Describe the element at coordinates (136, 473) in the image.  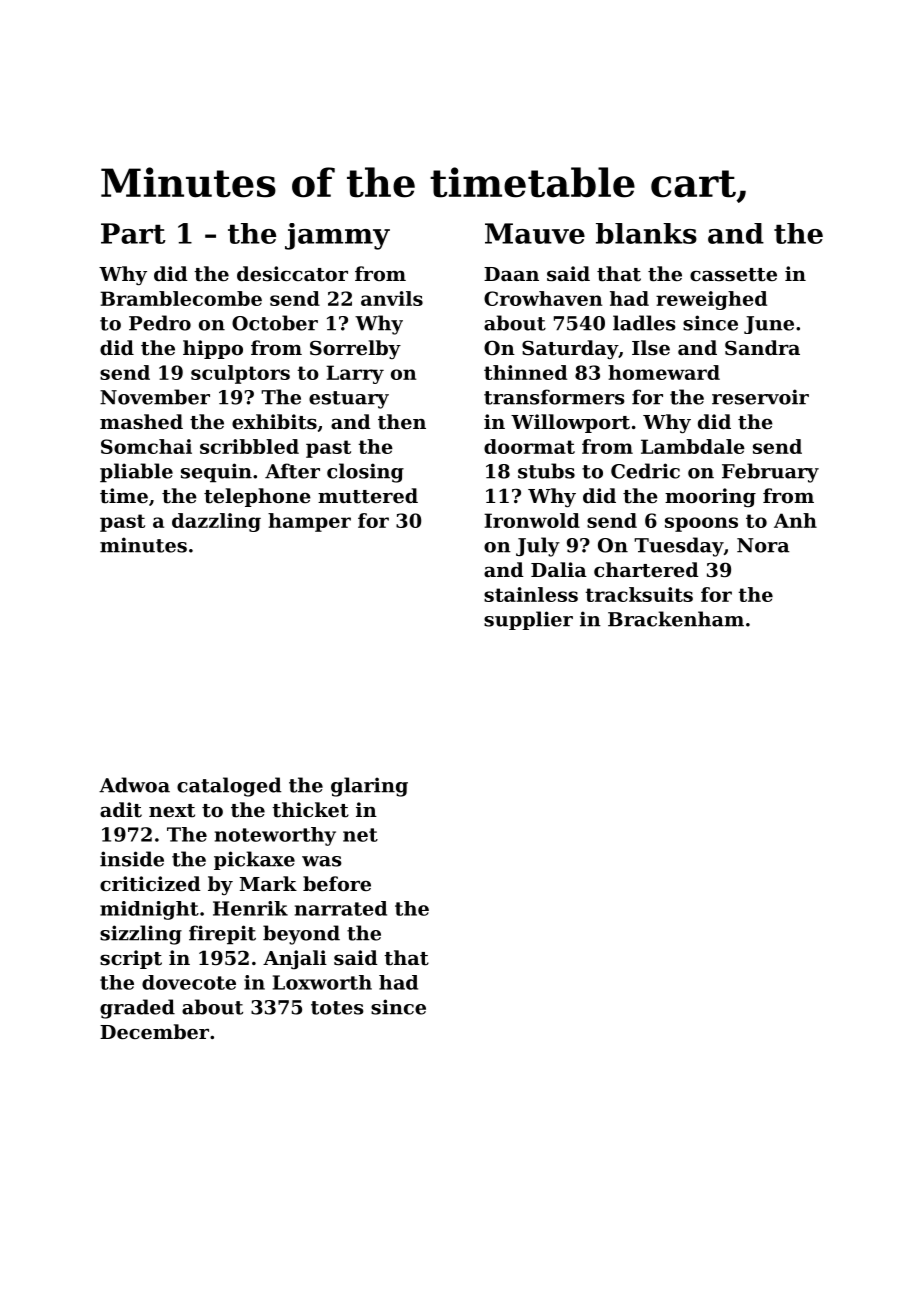
I see `pliable` at that location.
